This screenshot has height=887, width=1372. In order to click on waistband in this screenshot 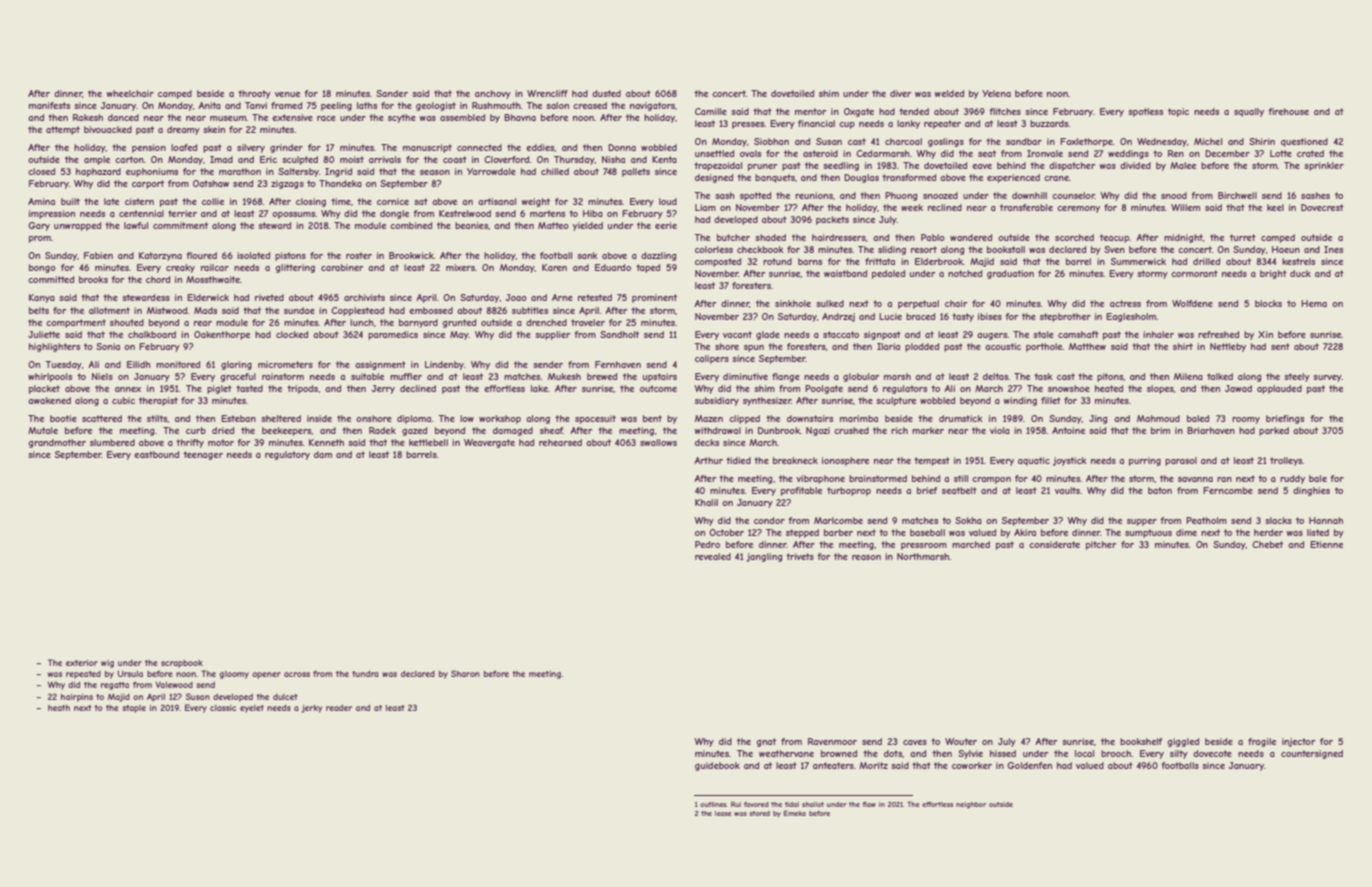, I will do `click(845, 273)`.
